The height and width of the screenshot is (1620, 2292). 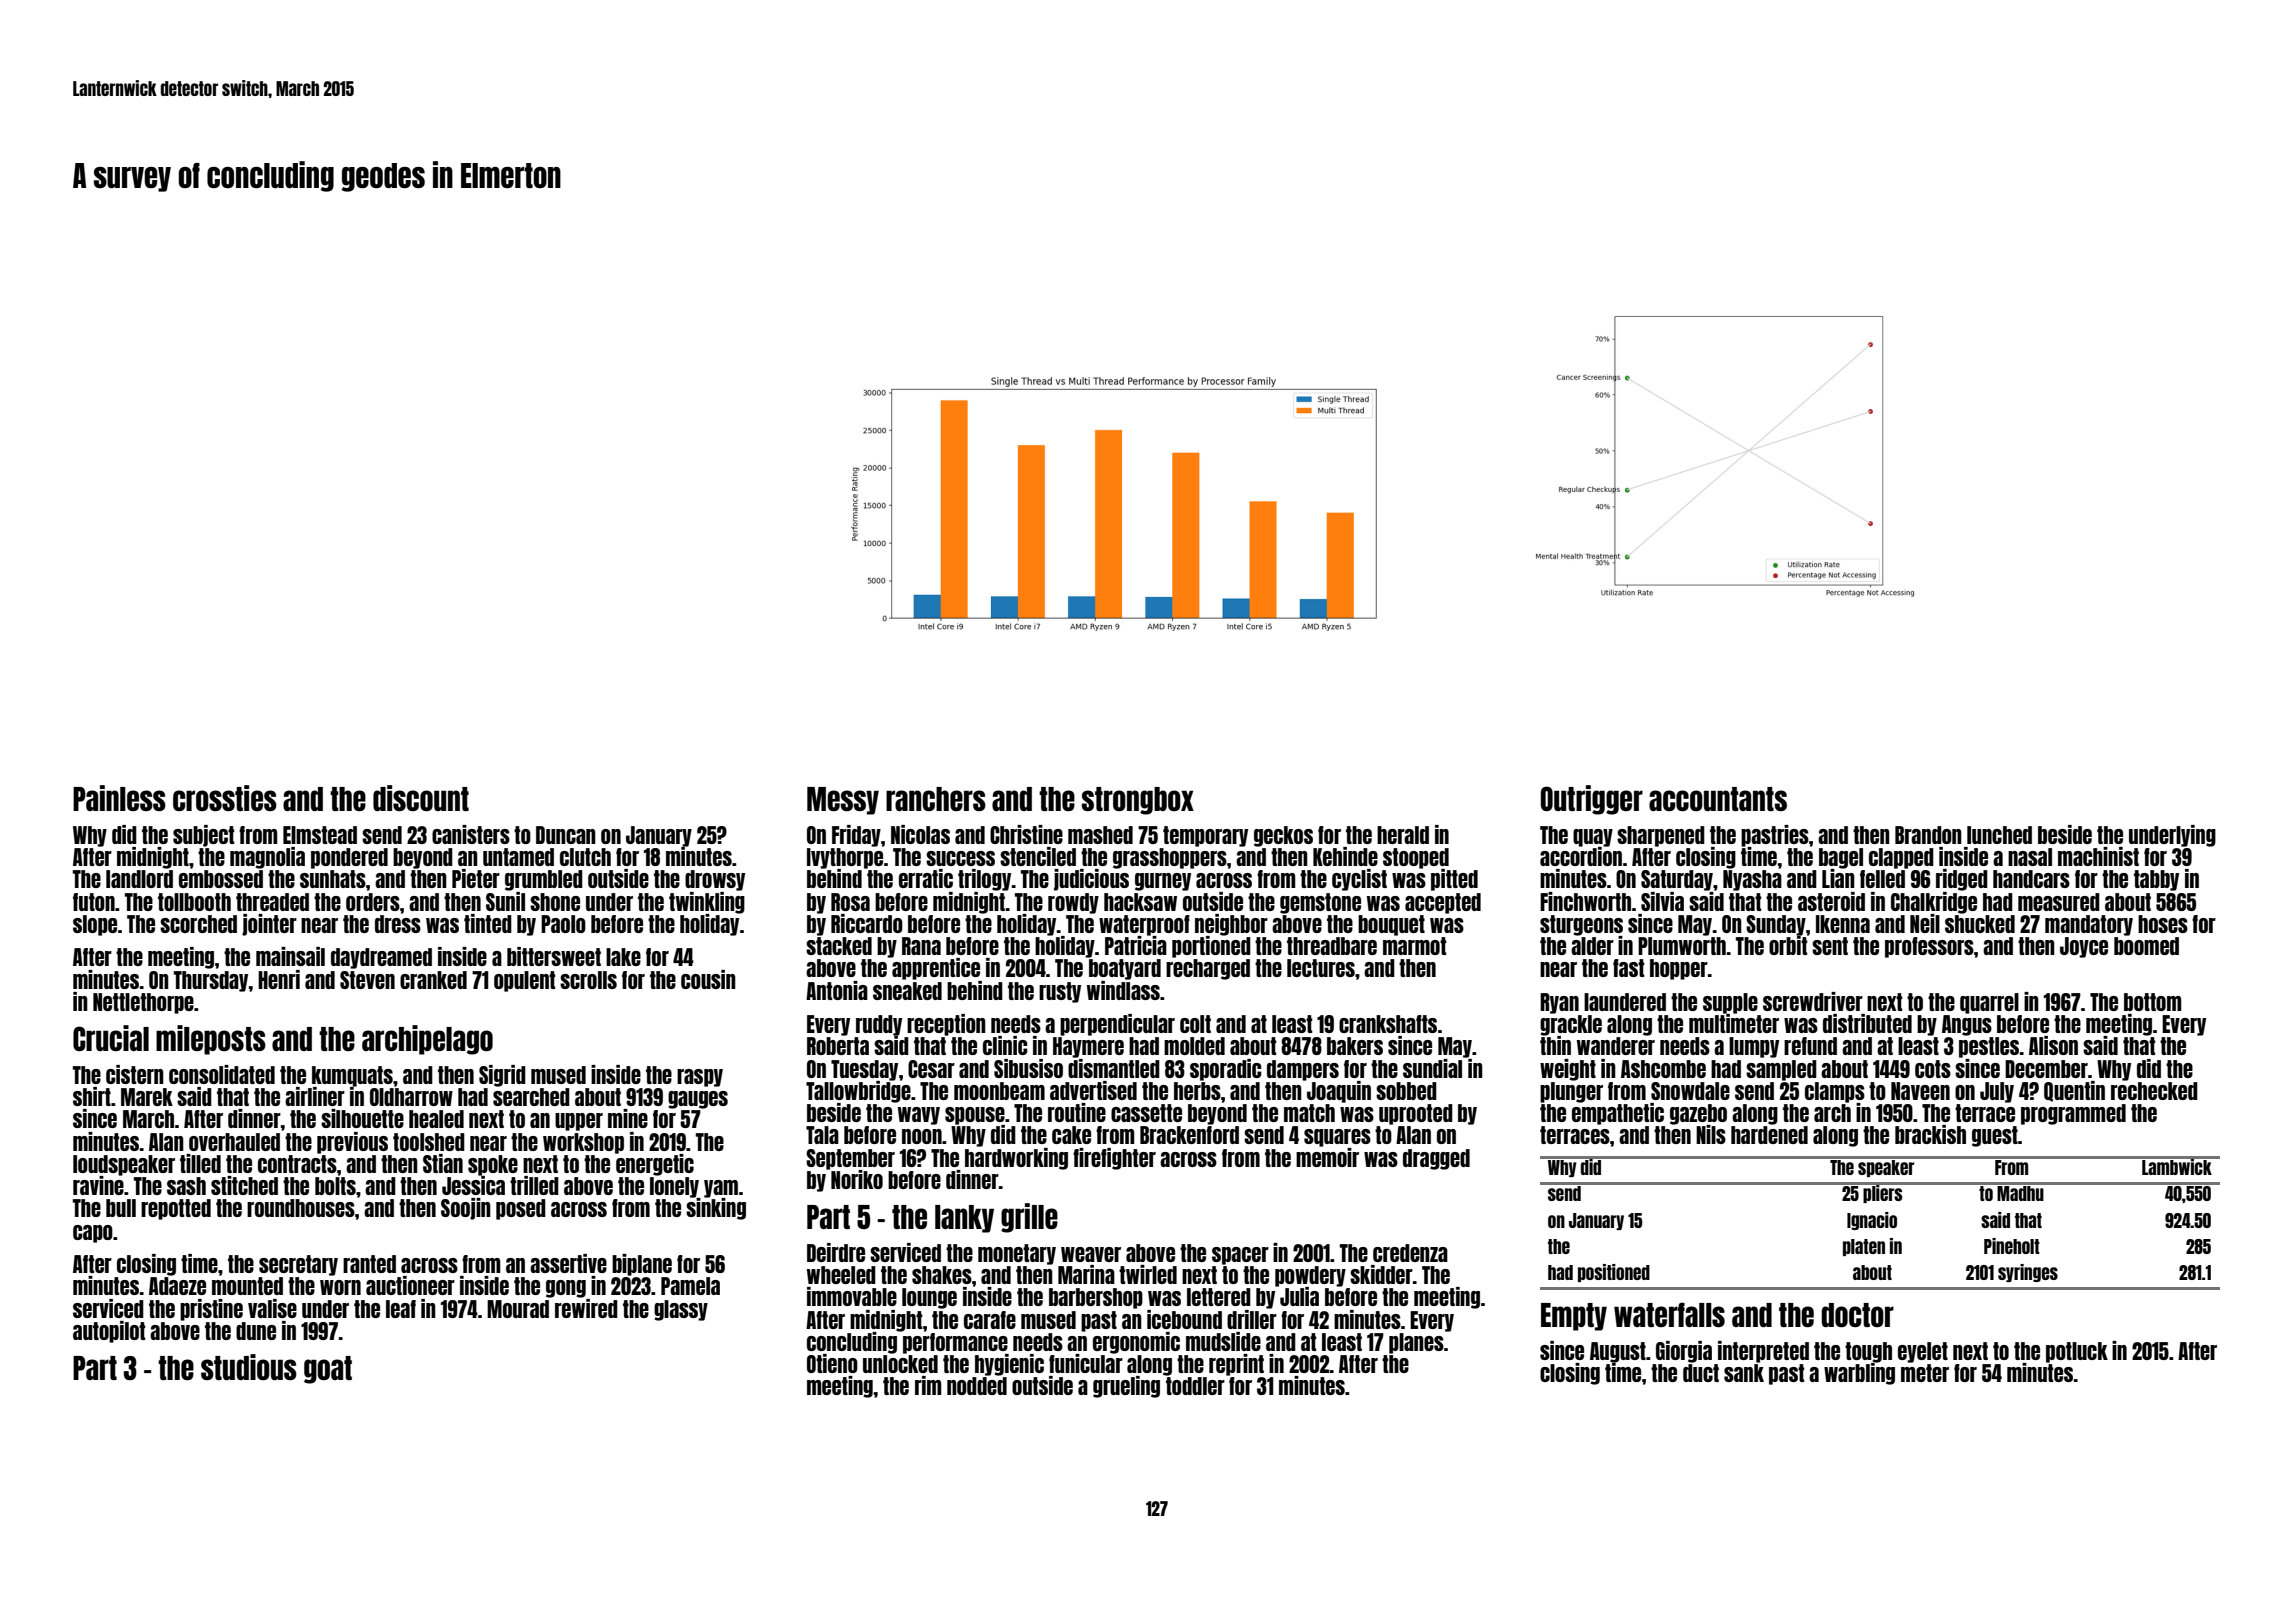 What do you see at coordinates (1581, 856) in the screenshot?
I see `accordion` at bounding box center [1581, 856].
